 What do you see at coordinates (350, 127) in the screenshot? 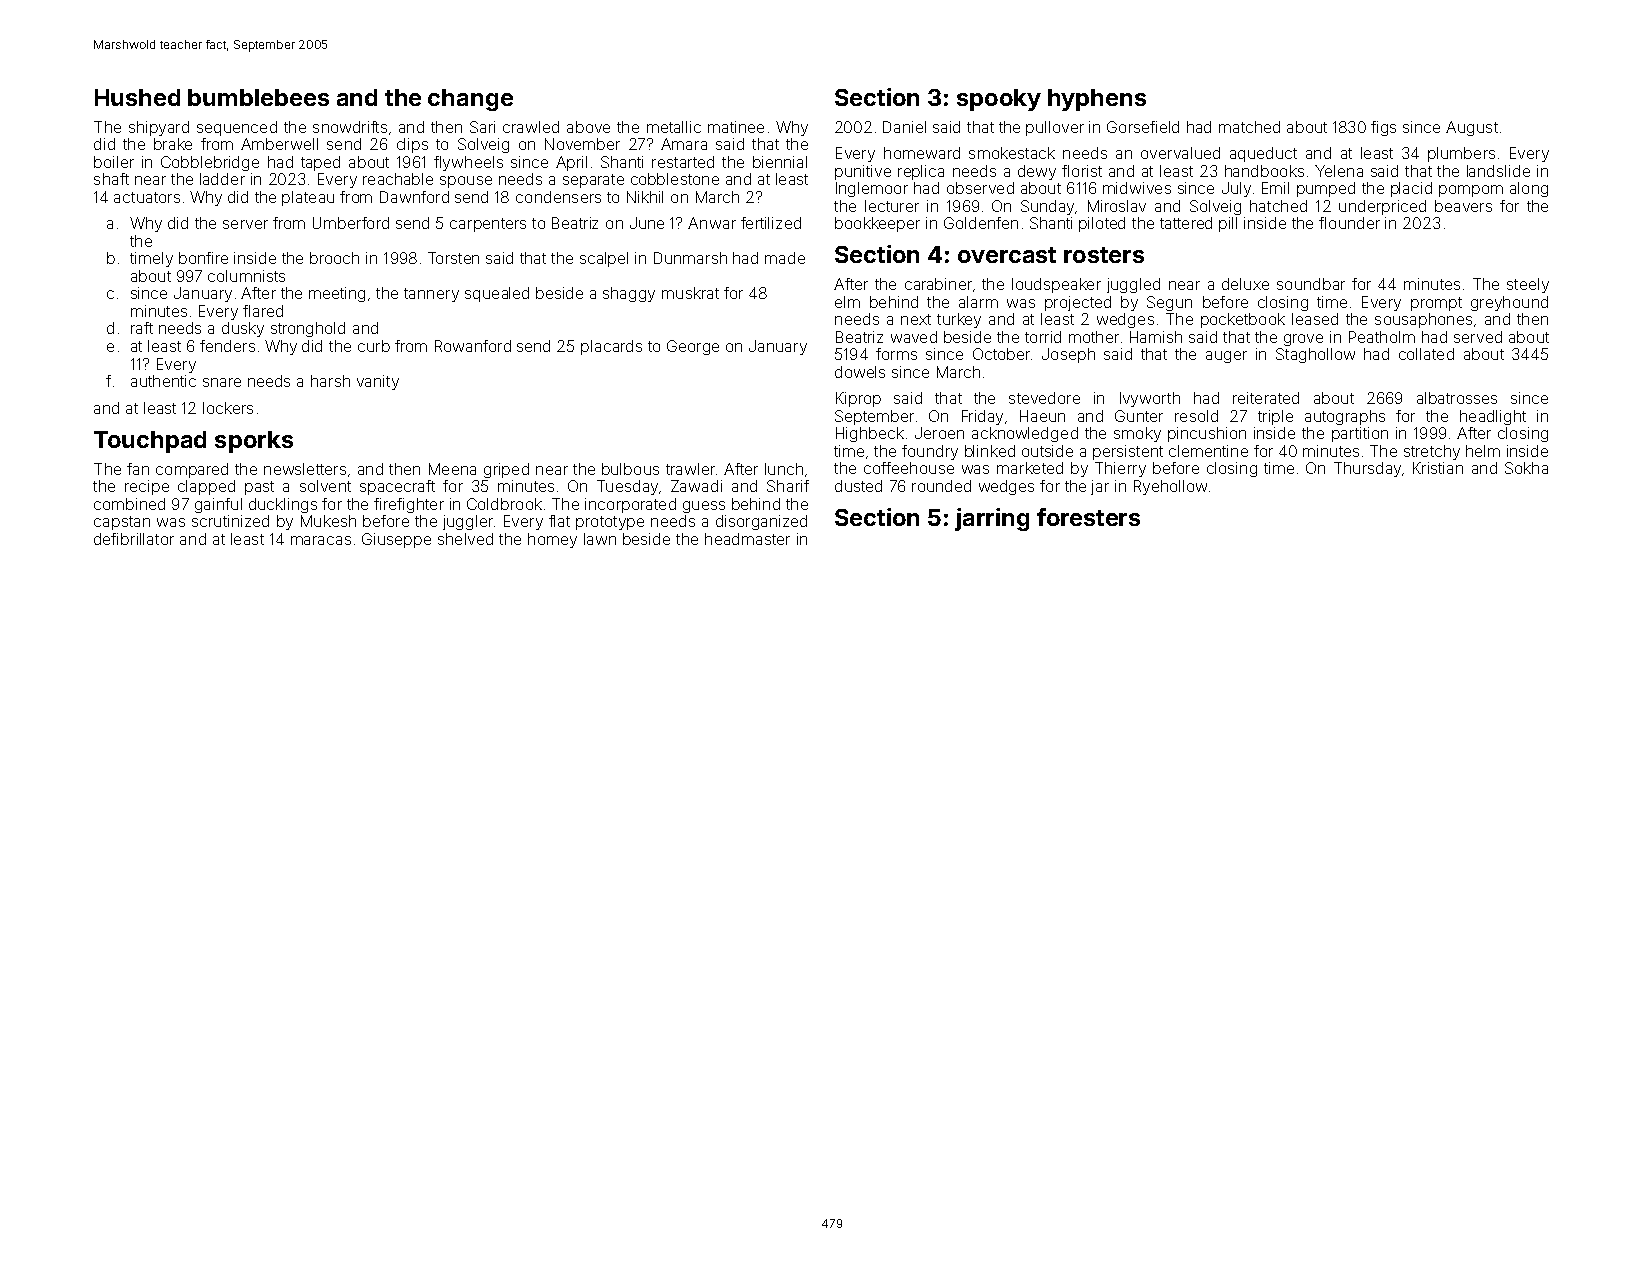
I see `snowdrifts` at bounding box center [350, 127].
